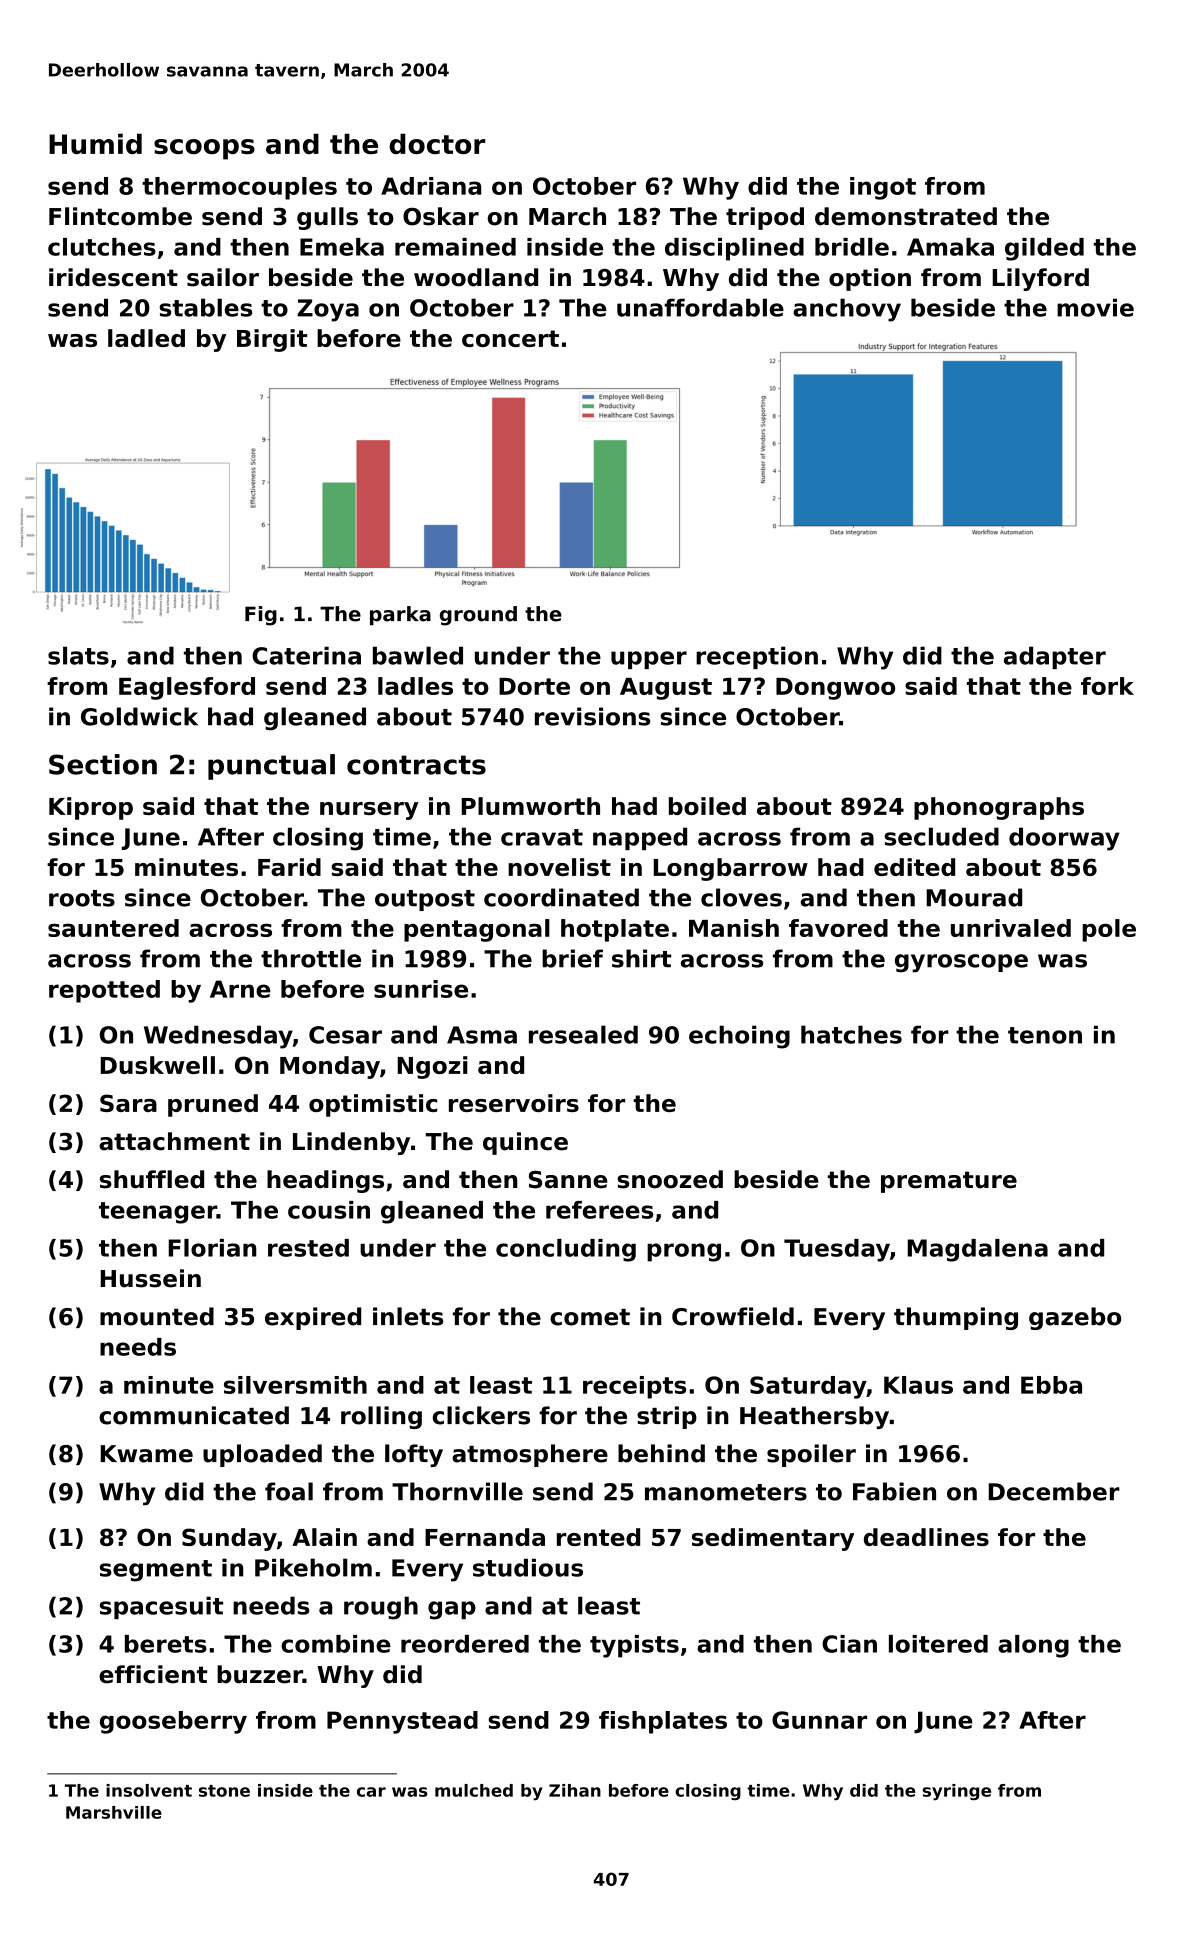 Image resolution: width=1186 pixels, height=1953 pixels. I want to click on ground, so click(478, 616).
